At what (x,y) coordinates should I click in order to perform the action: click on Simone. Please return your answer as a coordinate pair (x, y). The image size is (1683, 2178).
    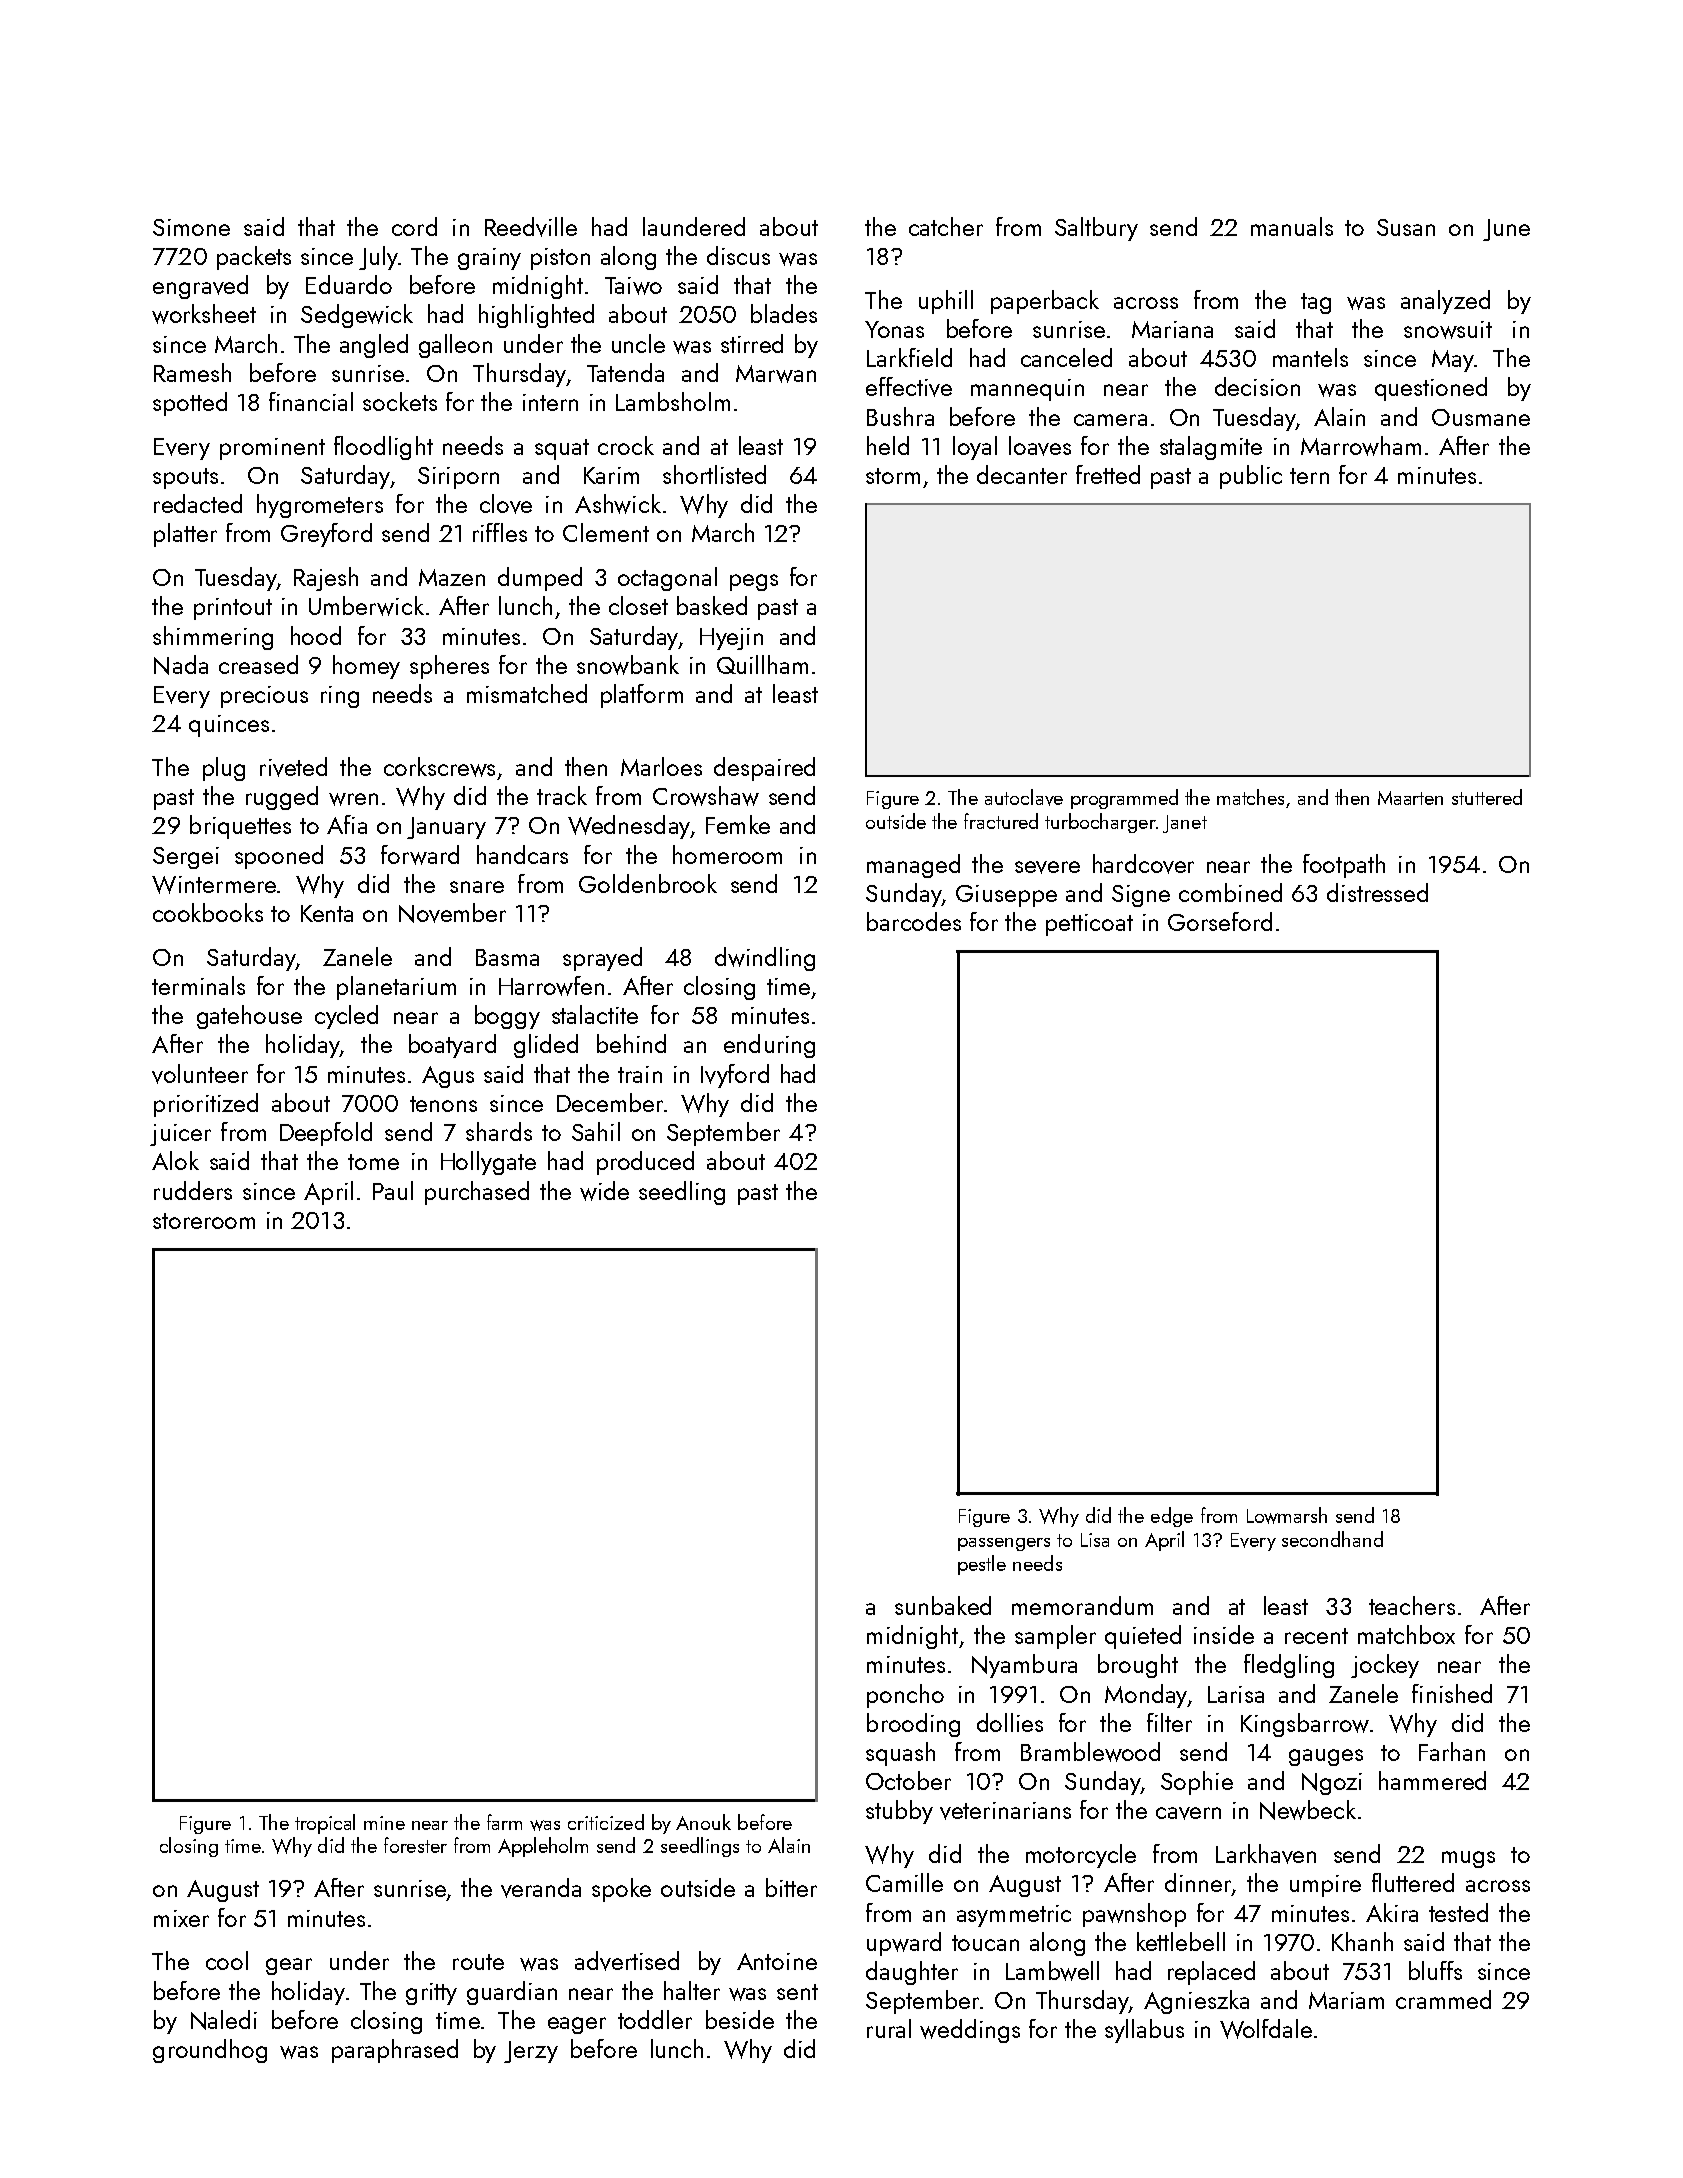
    Looking at the image, I should click on (191, 227).
